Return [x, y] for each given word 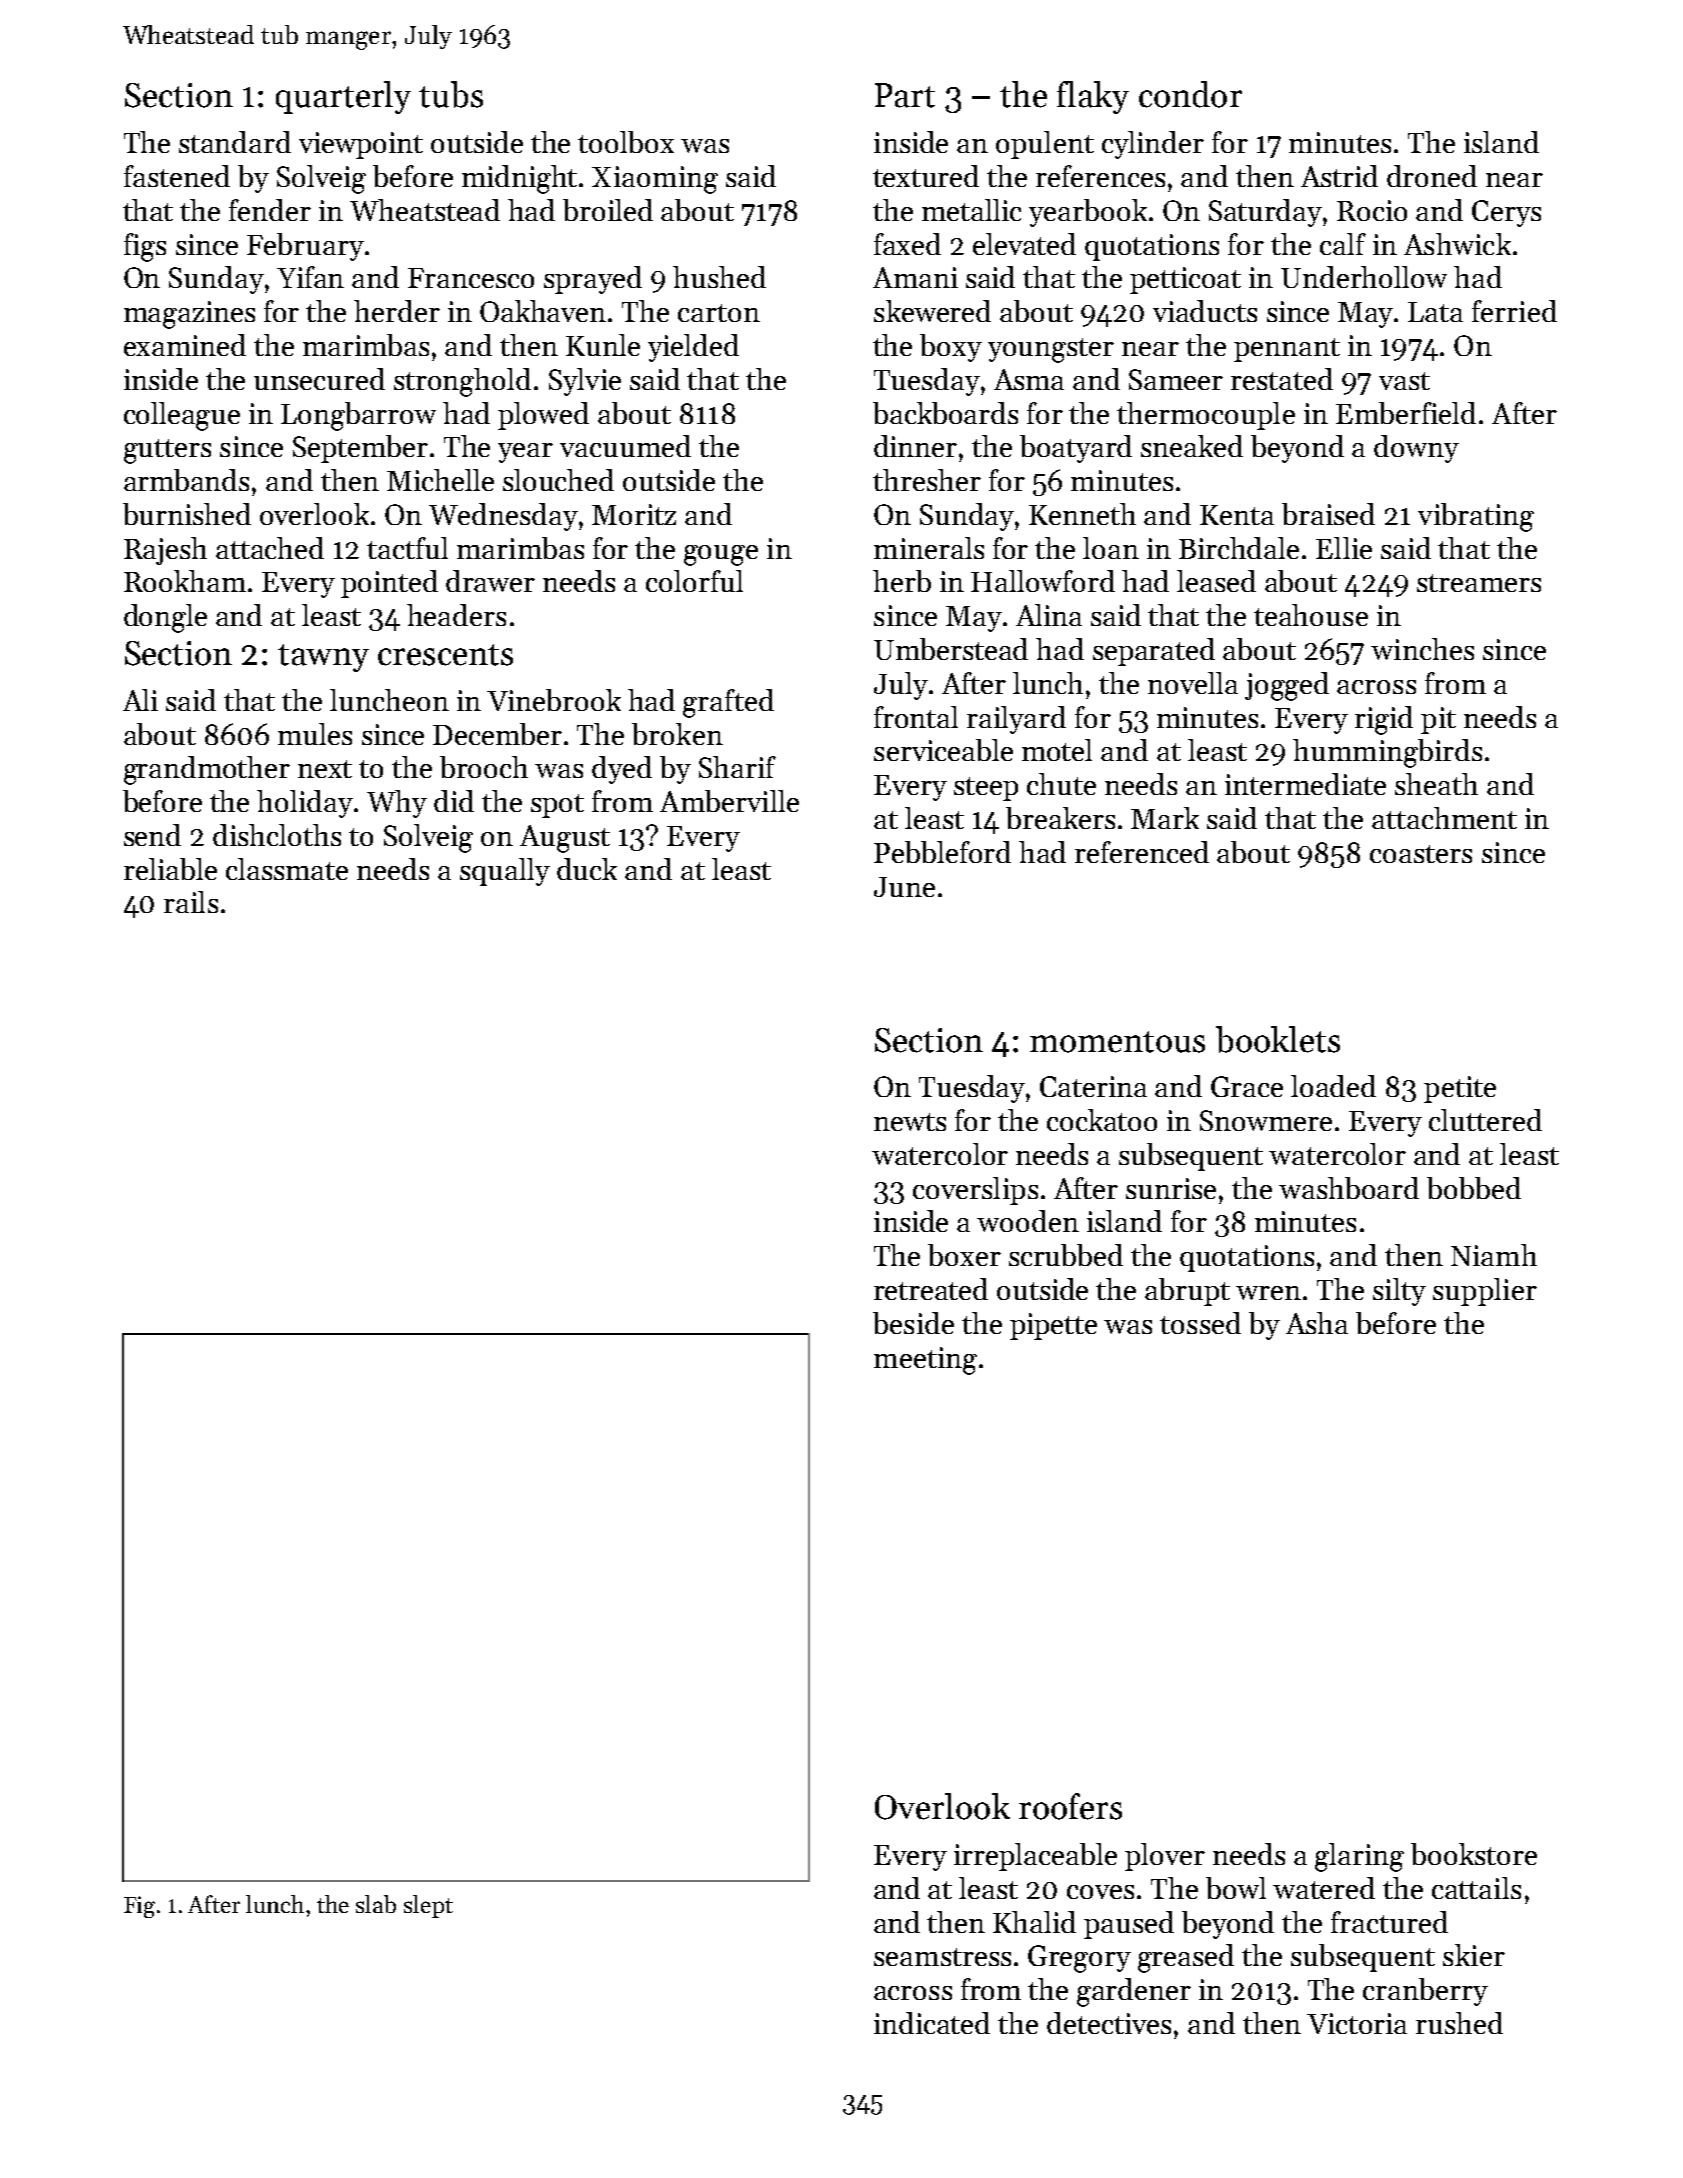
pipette [1053, 1326]
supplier [1485, 1292]
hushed [719, 277]
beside [913, 1323]
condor [1190, 94]
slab [376, 1904]
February [305, 247]
